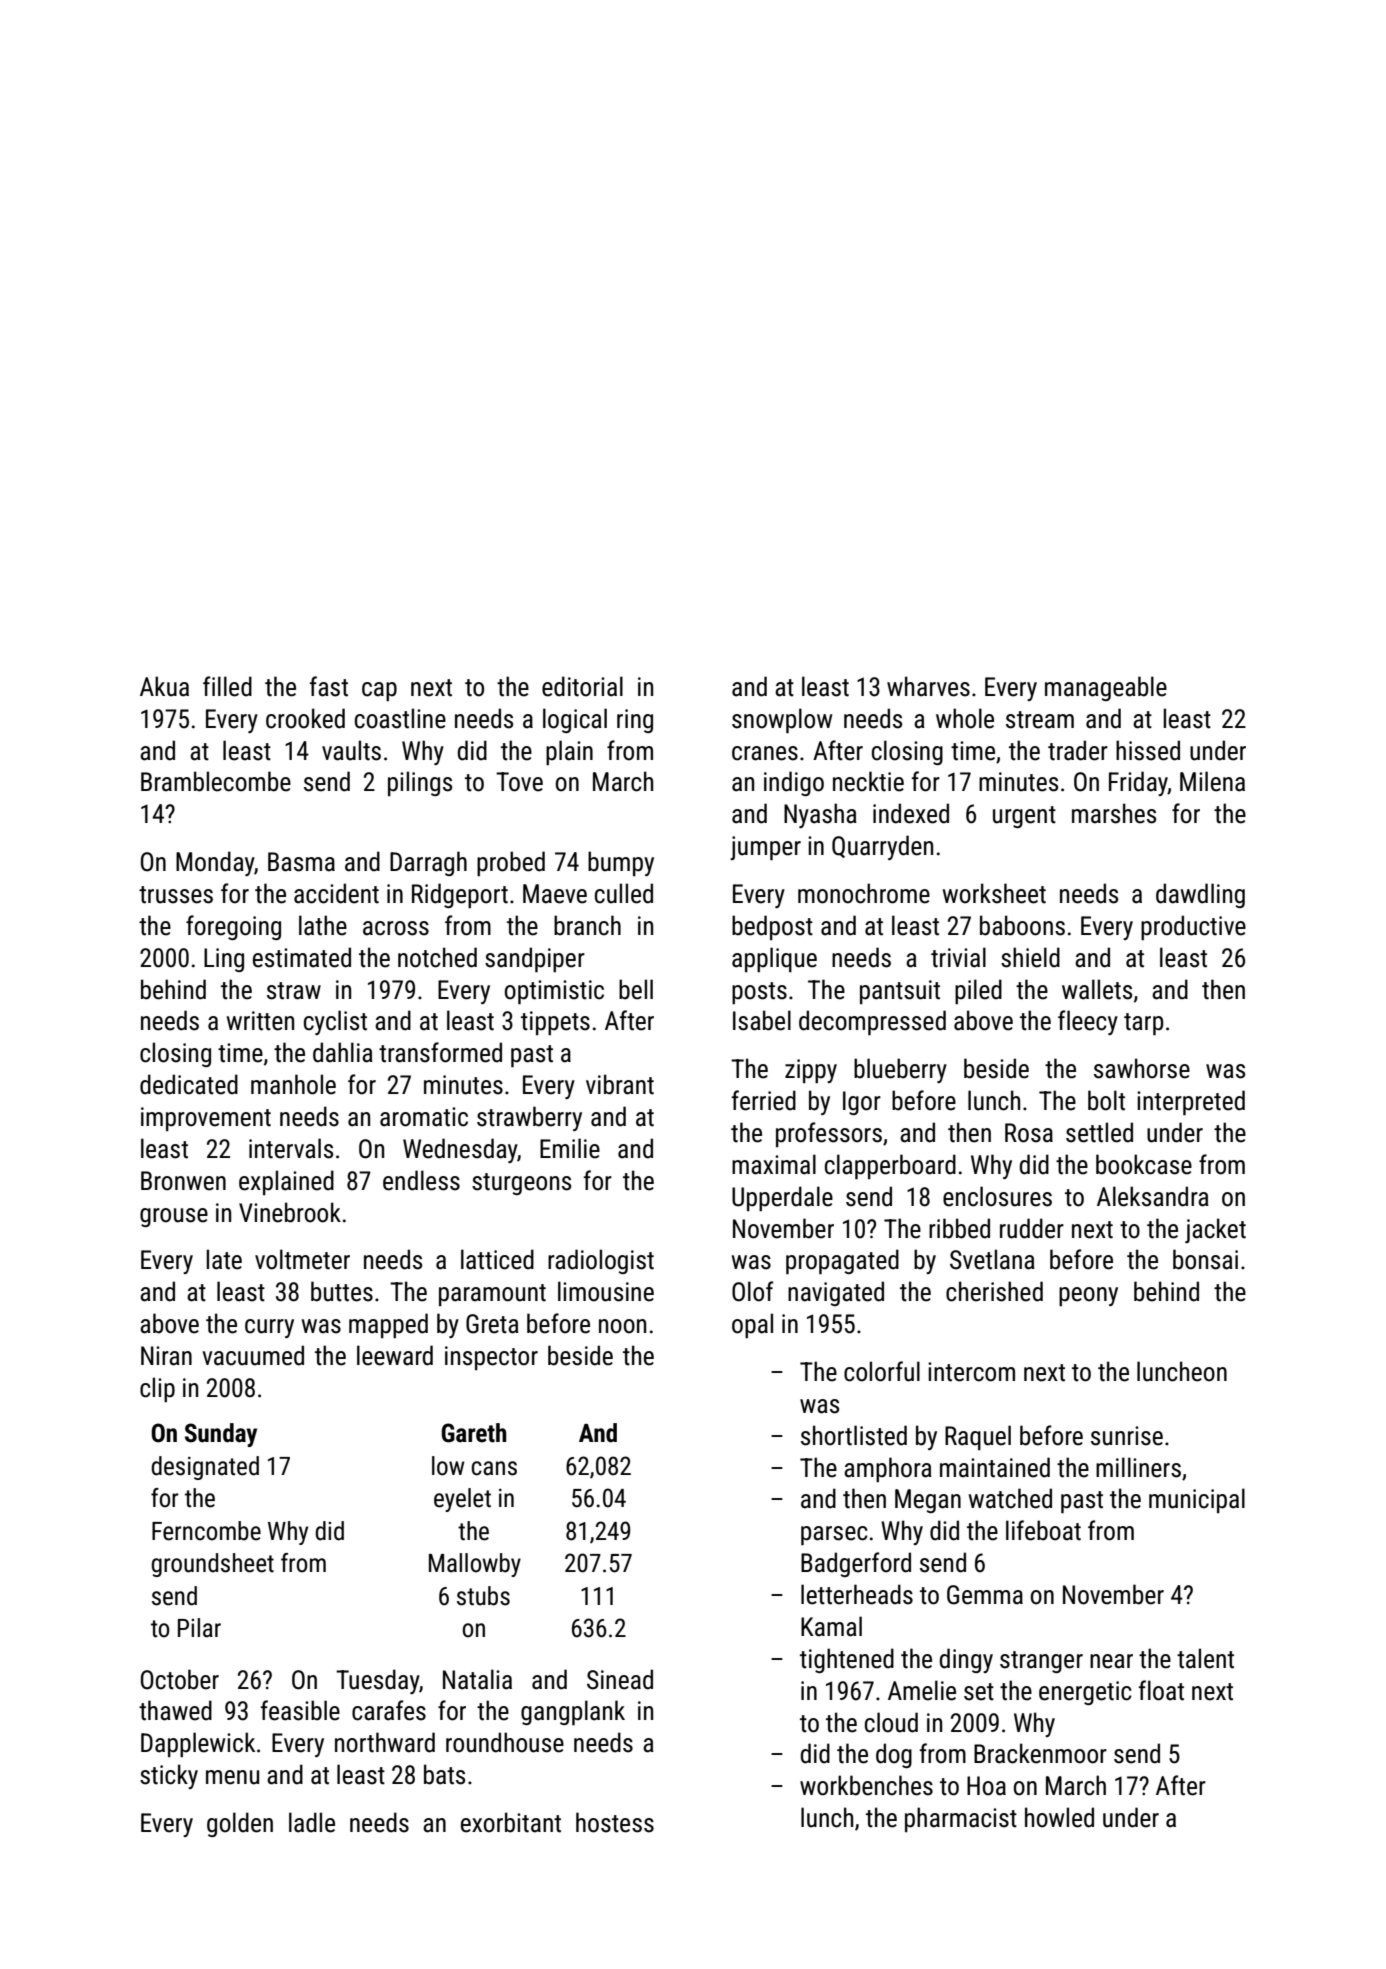 This screenshot has height=1969, width=1386. Describe the element at coordinates (635, 721) in the screenshot. I see `ring` at that location.
